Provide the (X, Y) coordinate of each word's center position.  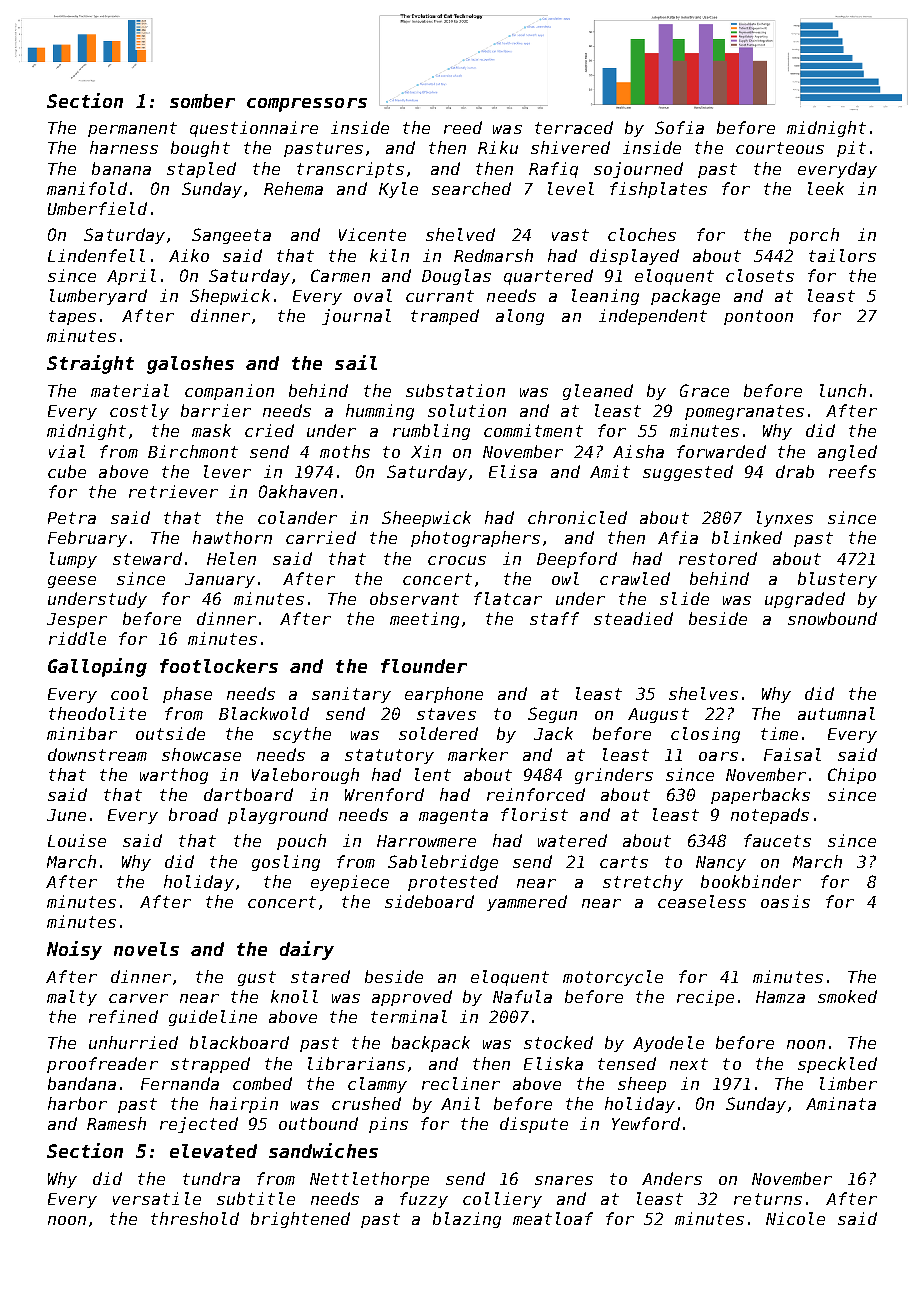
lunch (843, 390)
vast (570, 235)
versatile (157, 1198)
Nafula (522, 996)
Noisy (74, 950)
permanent (132, 129)
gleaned (598, 392)
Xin (426, 451)
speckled (837, 1065)
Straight (90, 364)
